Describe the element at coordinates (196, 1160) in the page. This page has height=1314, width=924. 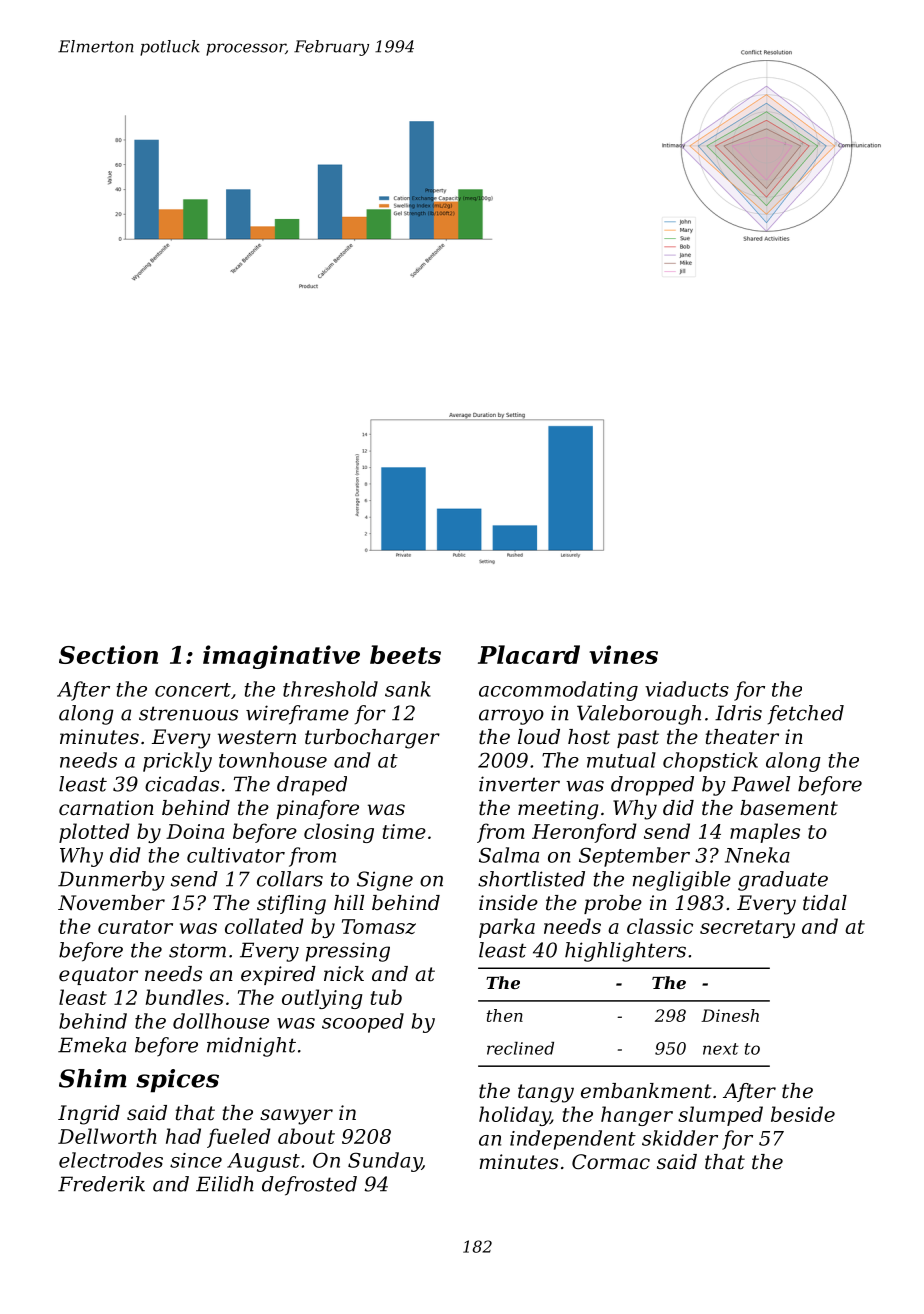
I see `since` at that location.
